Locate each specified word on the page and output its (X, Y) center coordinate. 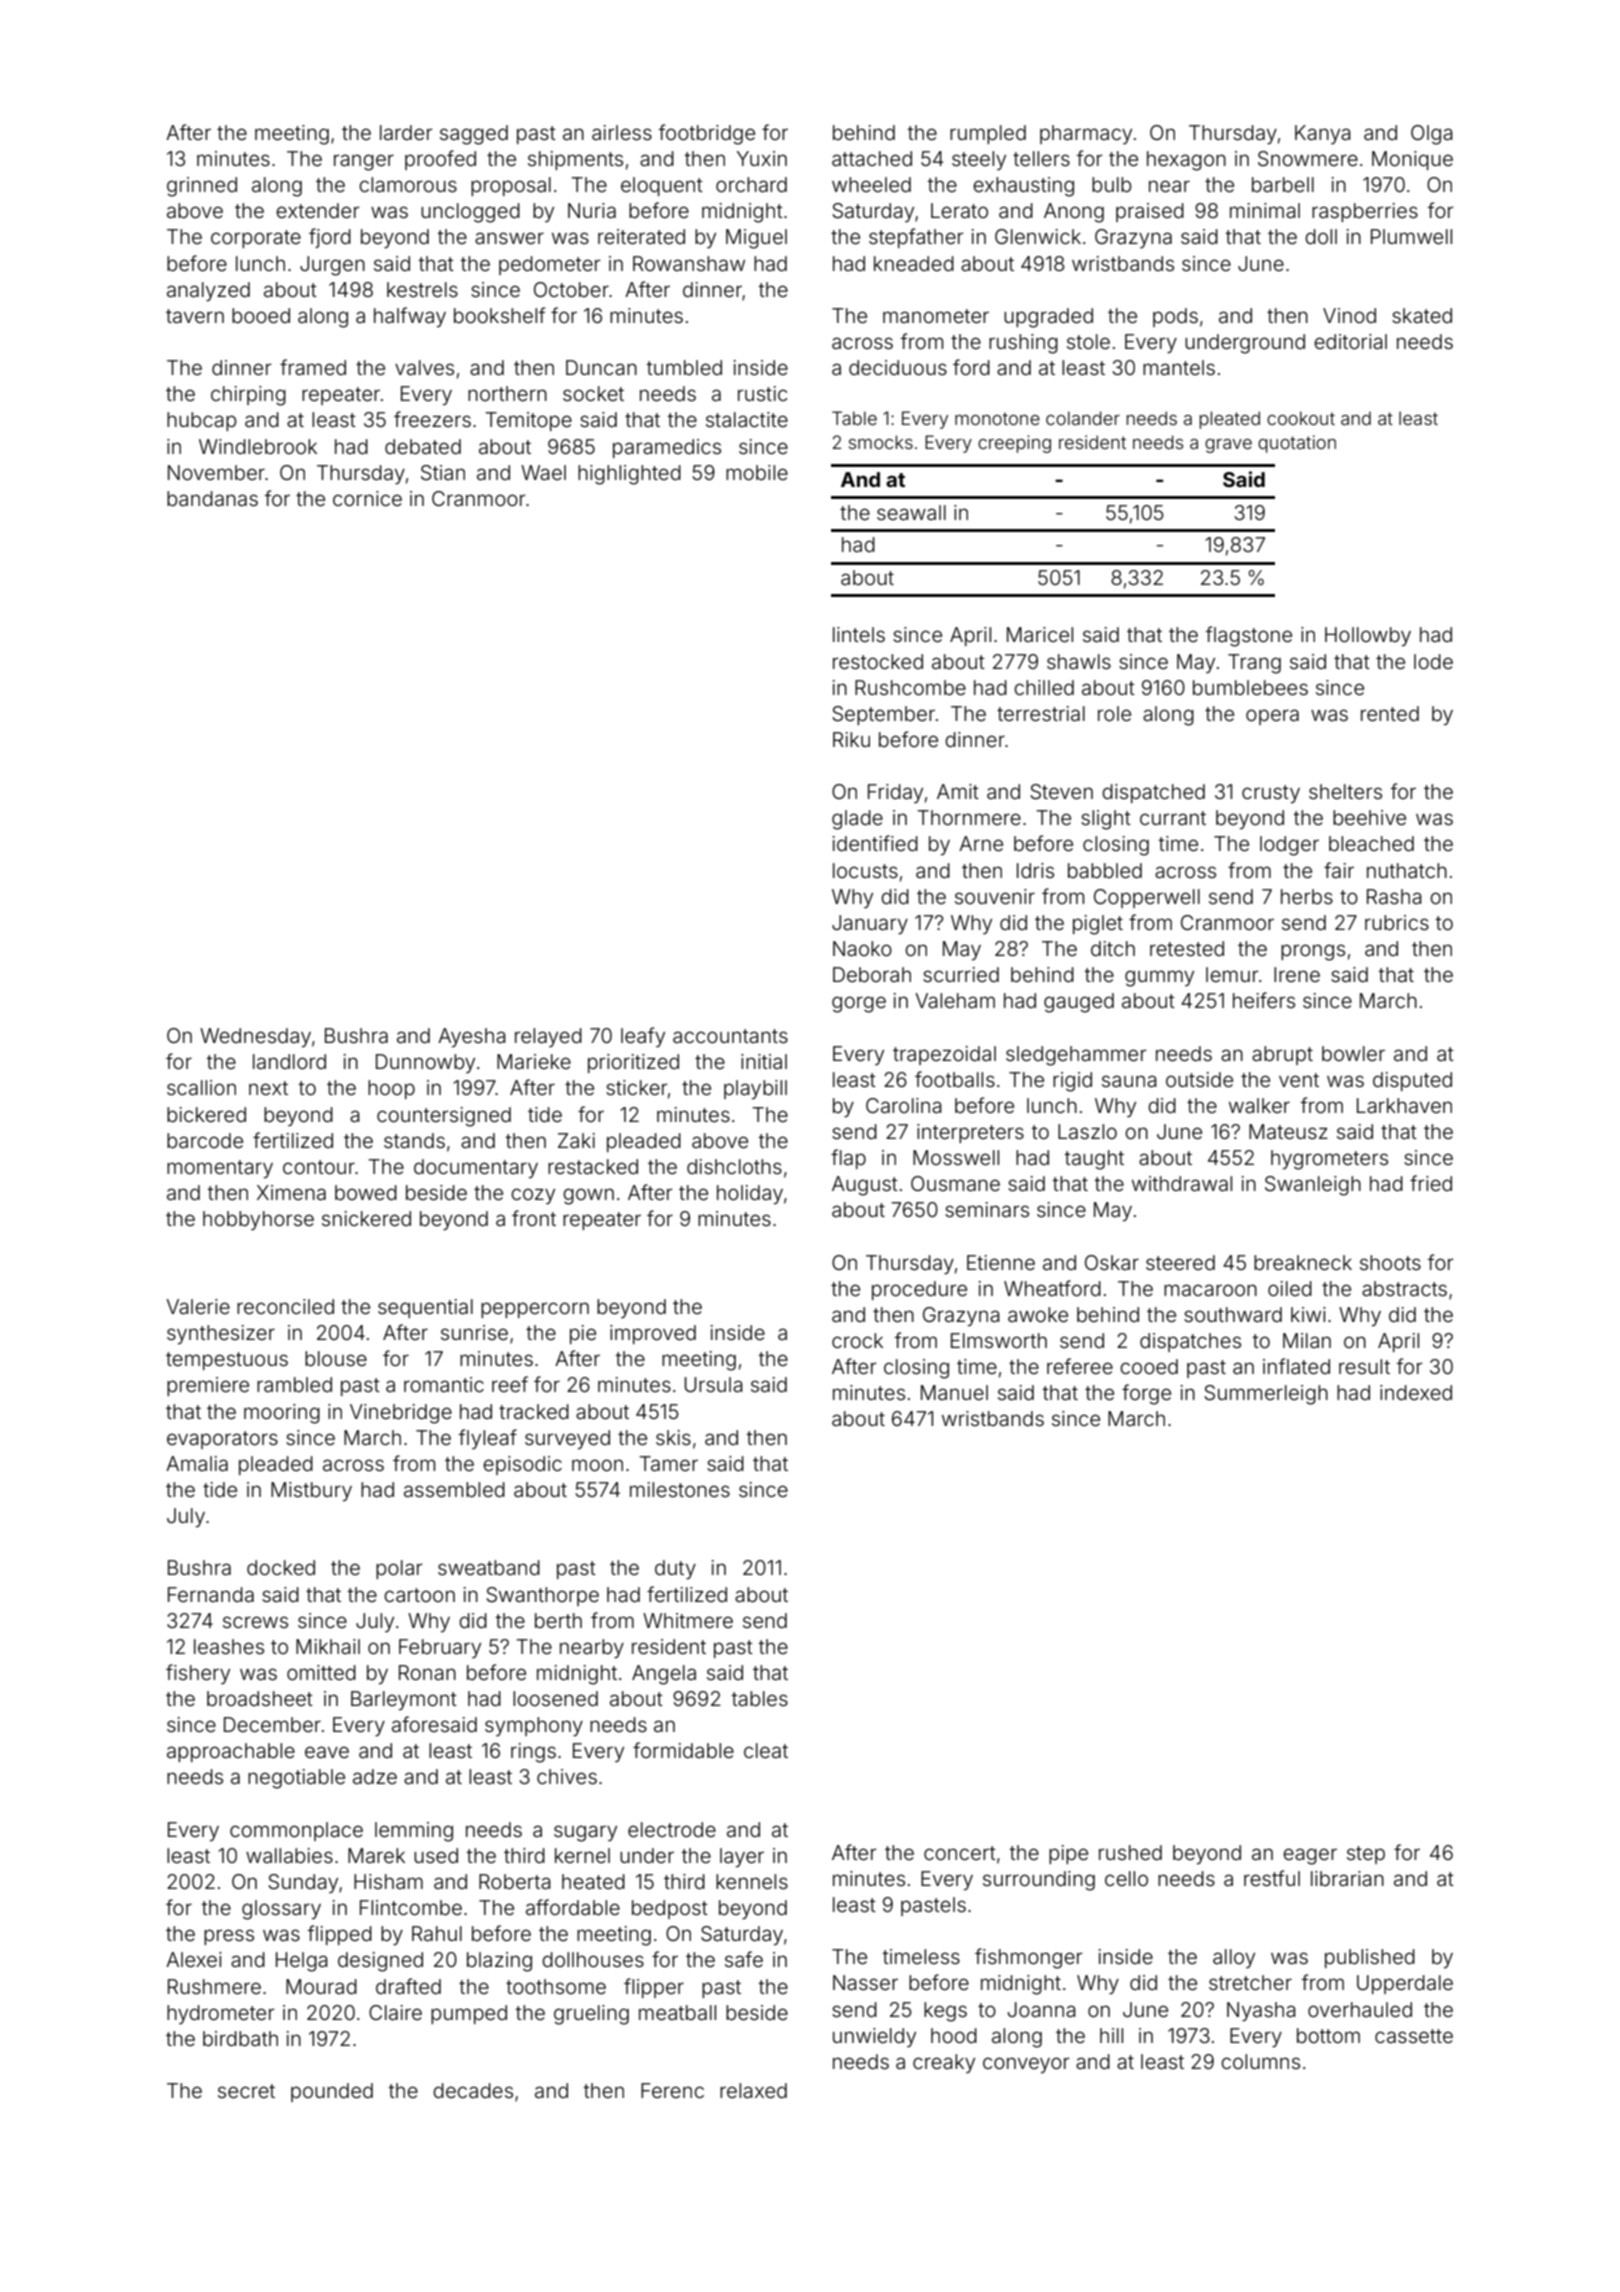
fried (1431, 1183)
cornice (367, 498)
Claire (395, 2012)
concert (960, 1853)
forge (1146, 1394)
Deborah (872, 974)
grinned (202, 187)
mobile (757, 472)
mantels (1179, 367)
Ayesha (472, 1037)
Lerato (959, 210)
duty (675, 1569)
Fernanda (211, 1594)
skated (1422, 315)
